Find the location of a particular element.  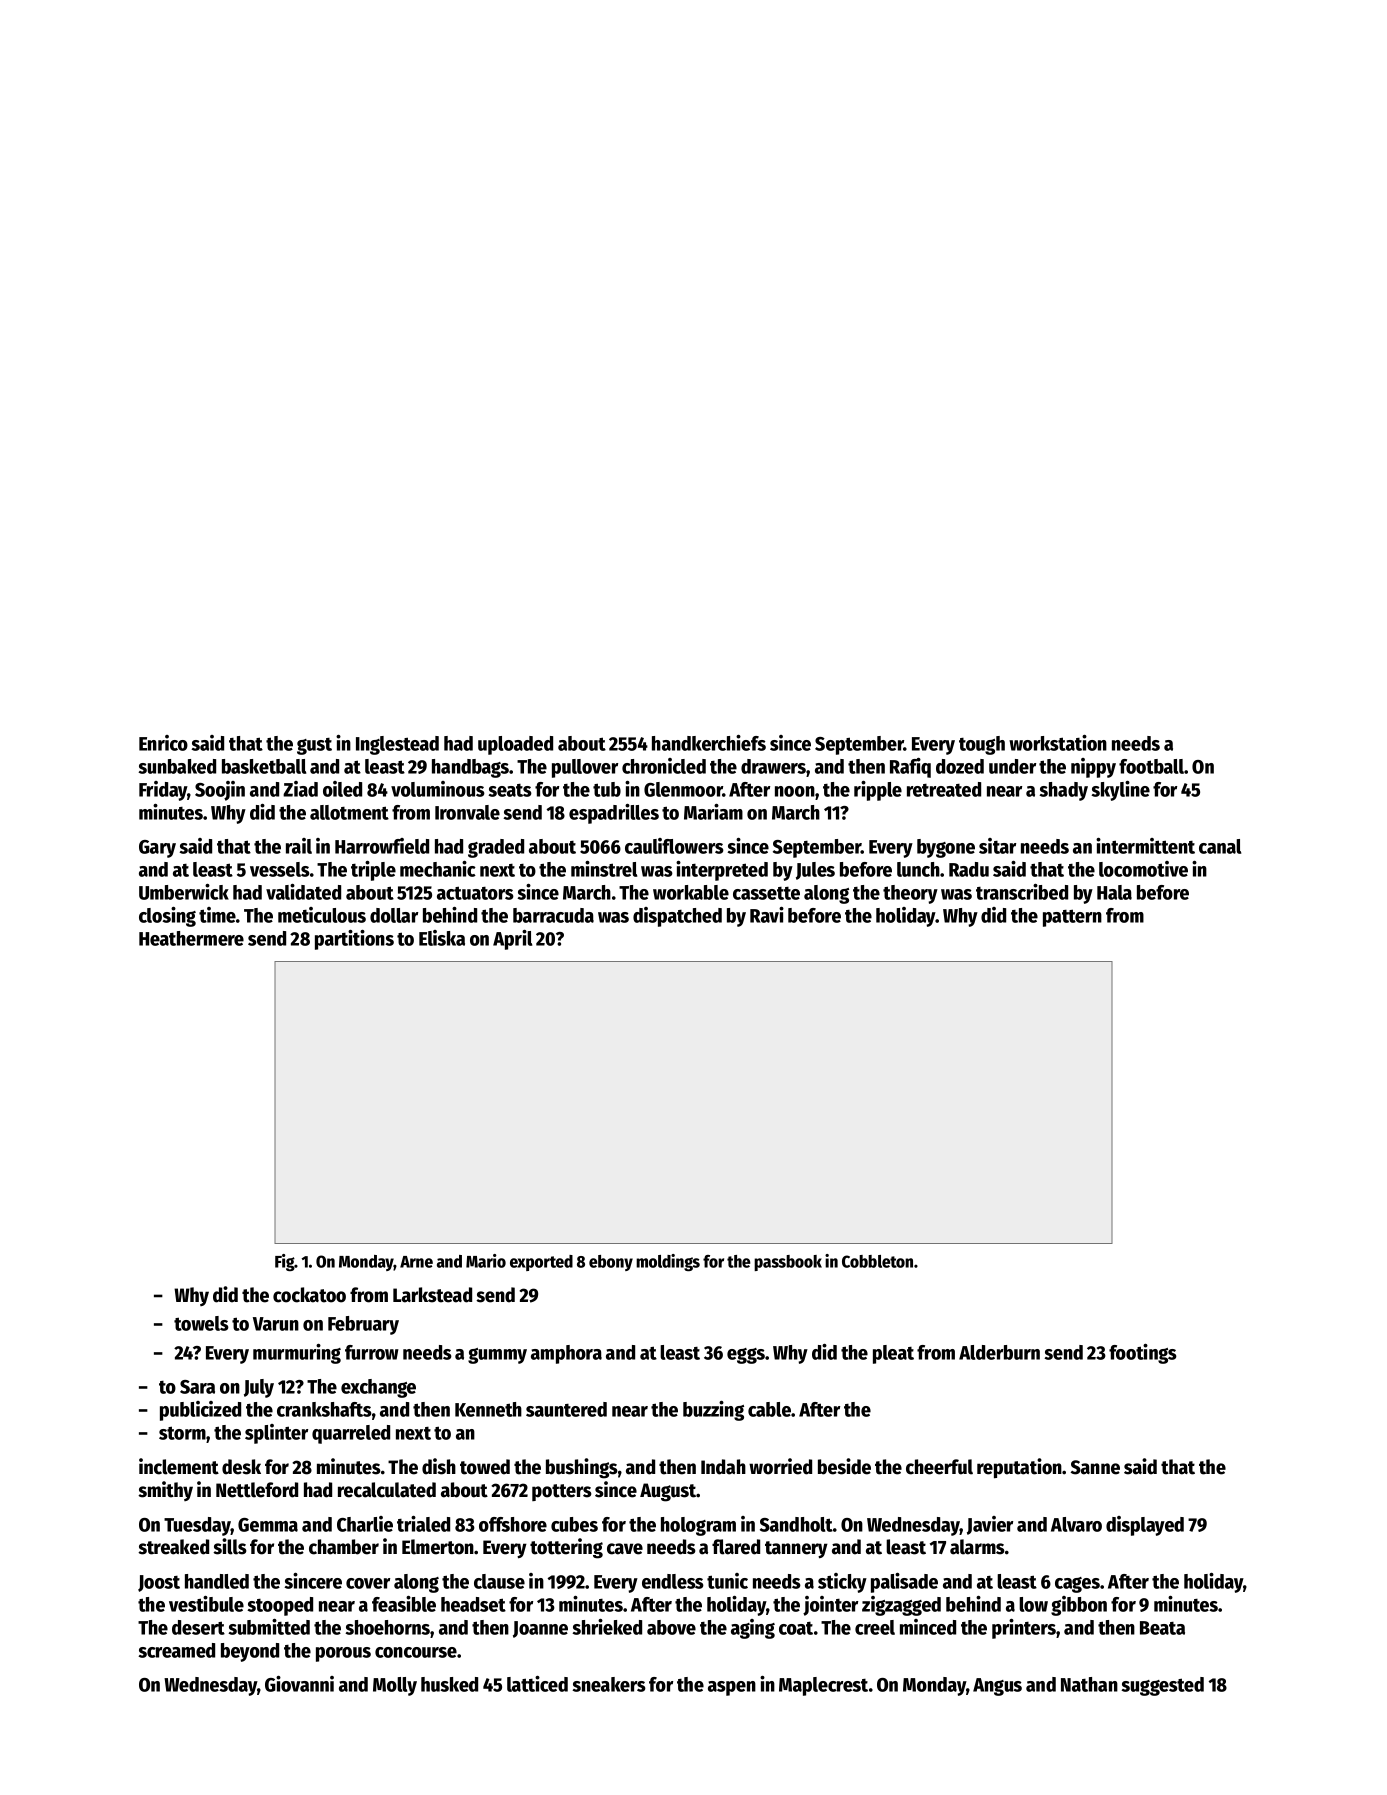

Enrico is located at coordinates (163, 743).
